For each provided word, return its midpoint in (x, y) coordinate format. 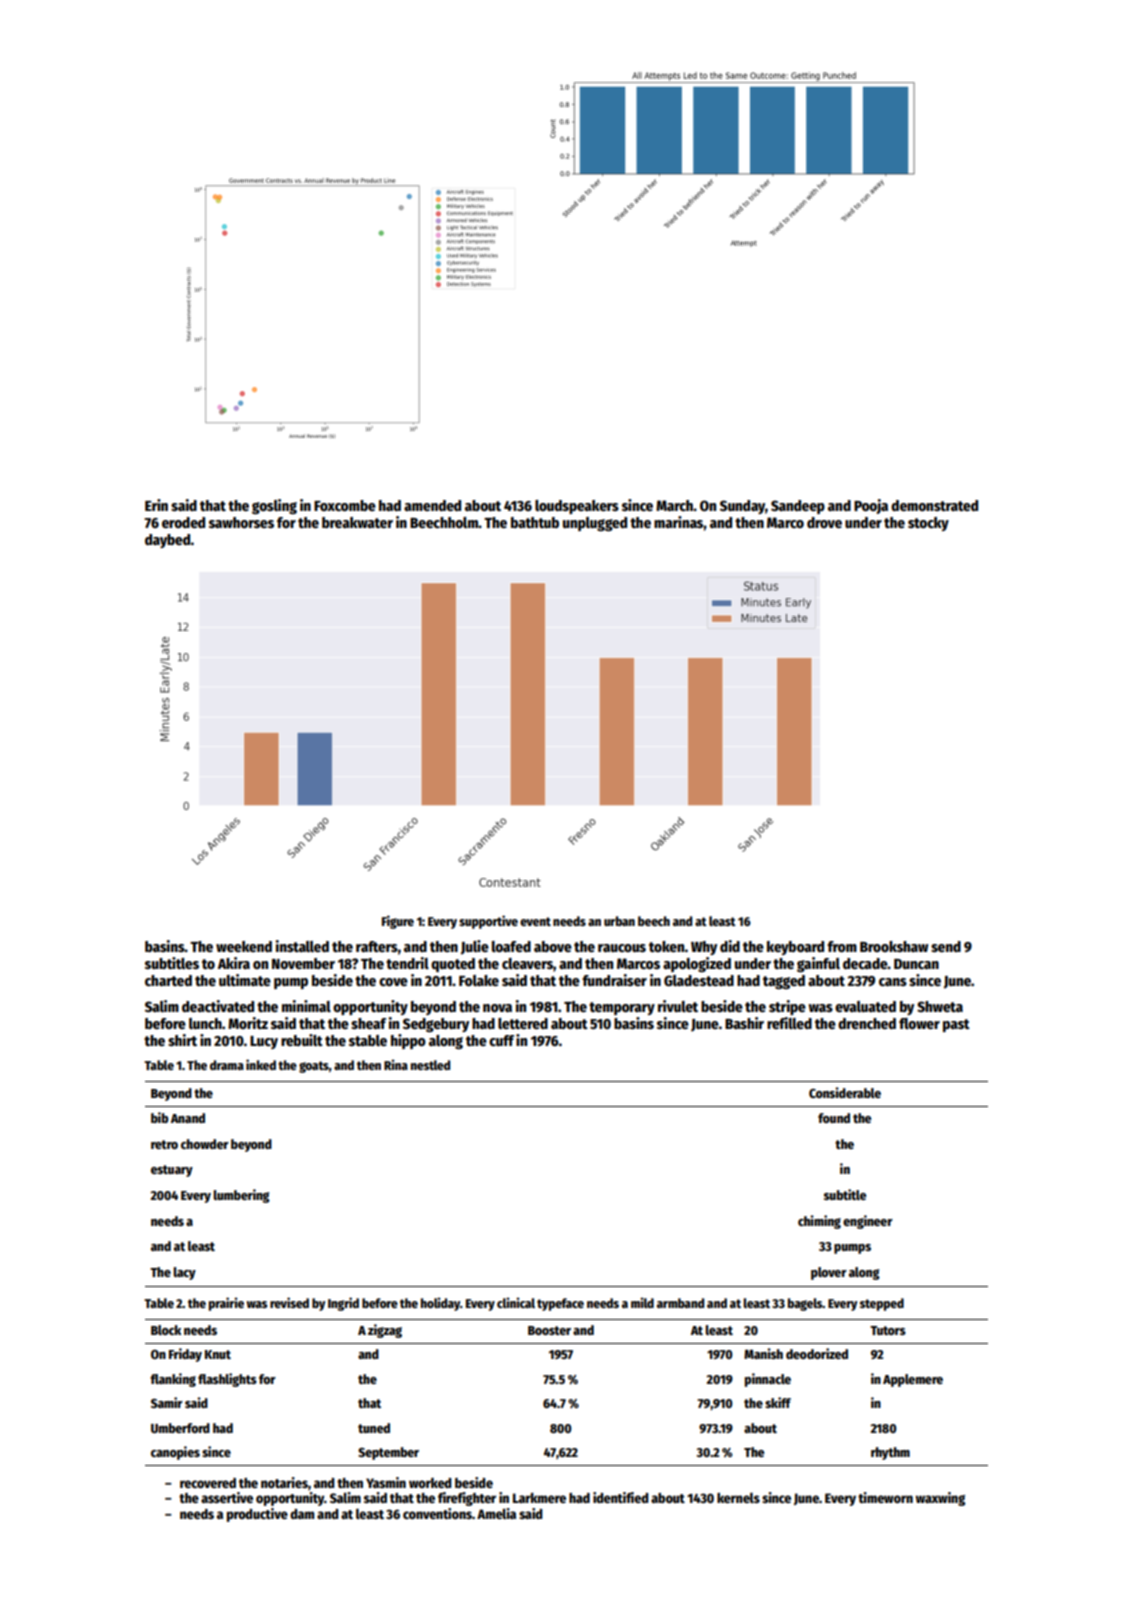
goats (314, 1067)
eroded (183, 522)
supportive (488, 922)
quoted (453, 965)
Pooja (871, 506)
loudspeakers (577, 507)
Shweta (940, 1006)
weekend (244, 946)
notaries (284, 1482)
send (946, 946)
